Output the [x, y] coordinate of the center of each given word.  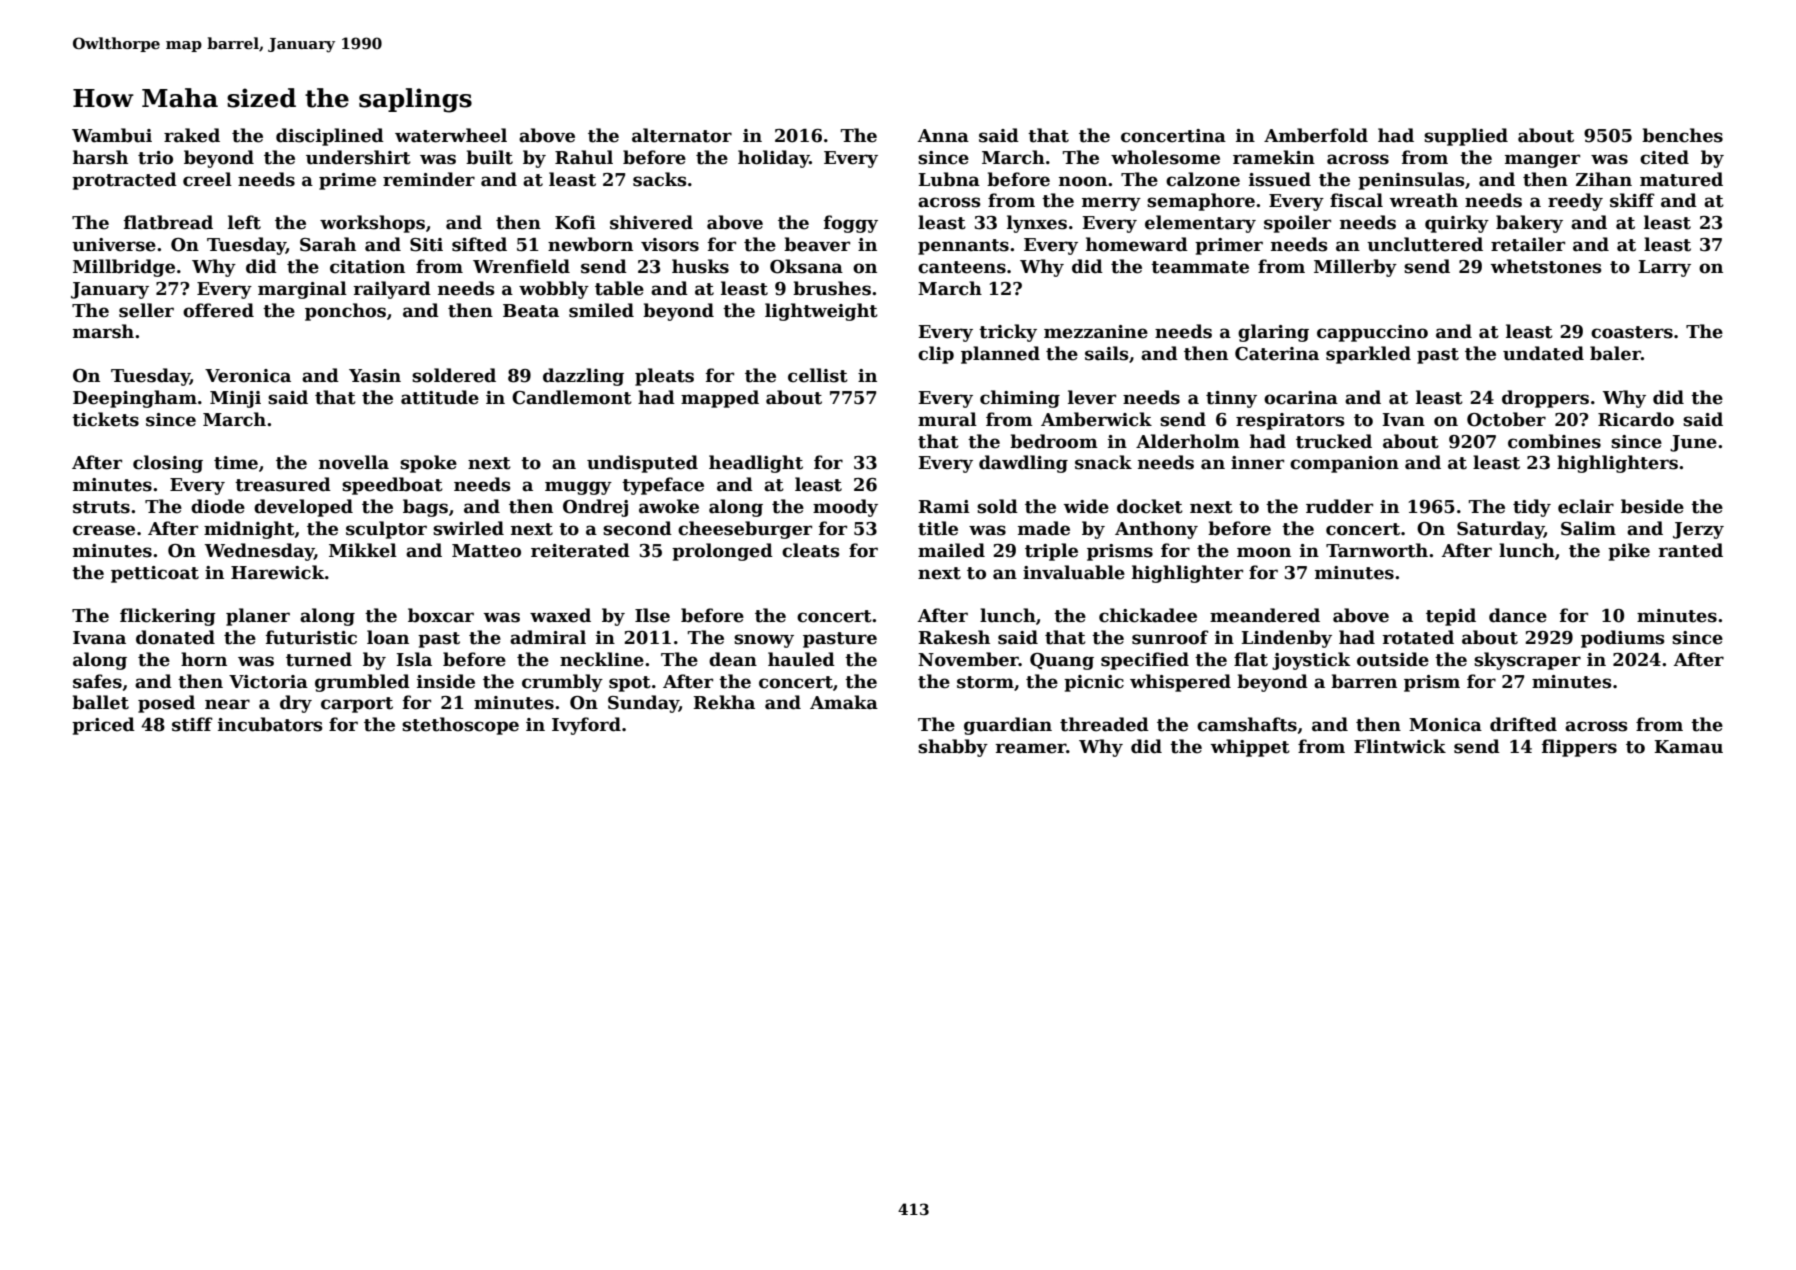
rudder [1339, 506]
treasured [283, 484]
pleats [664, 377]
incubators [270, 724]
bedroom [1054, 441]
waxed [560, 615]
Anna [943, 136]
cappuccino [1372, 333]
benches [1682, 135]
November [968, 659]
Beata [531, 311]
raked [192, 135]
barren [1364, 681]
